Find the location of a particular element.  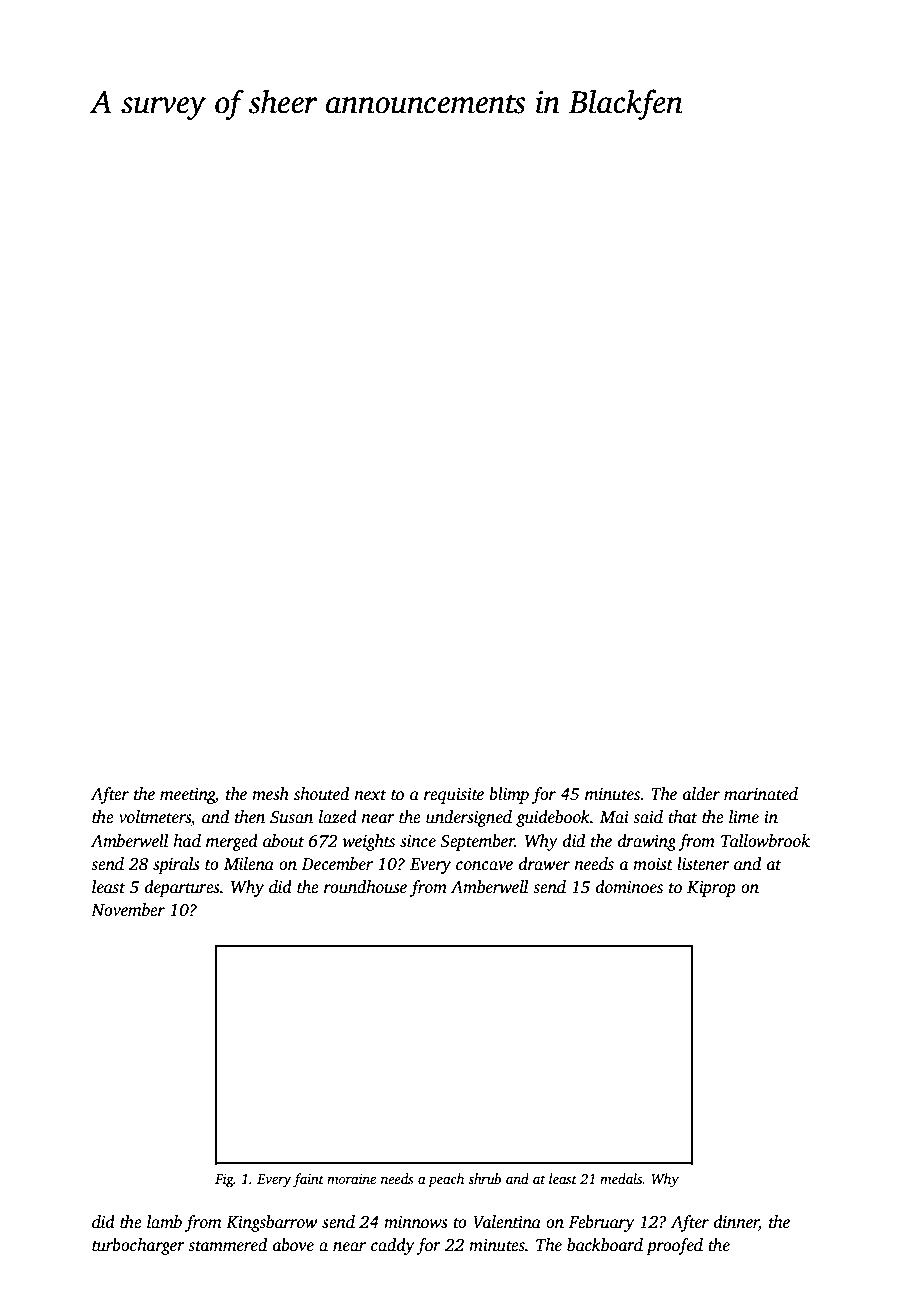

marinated is located at coordinates (761, 794).
